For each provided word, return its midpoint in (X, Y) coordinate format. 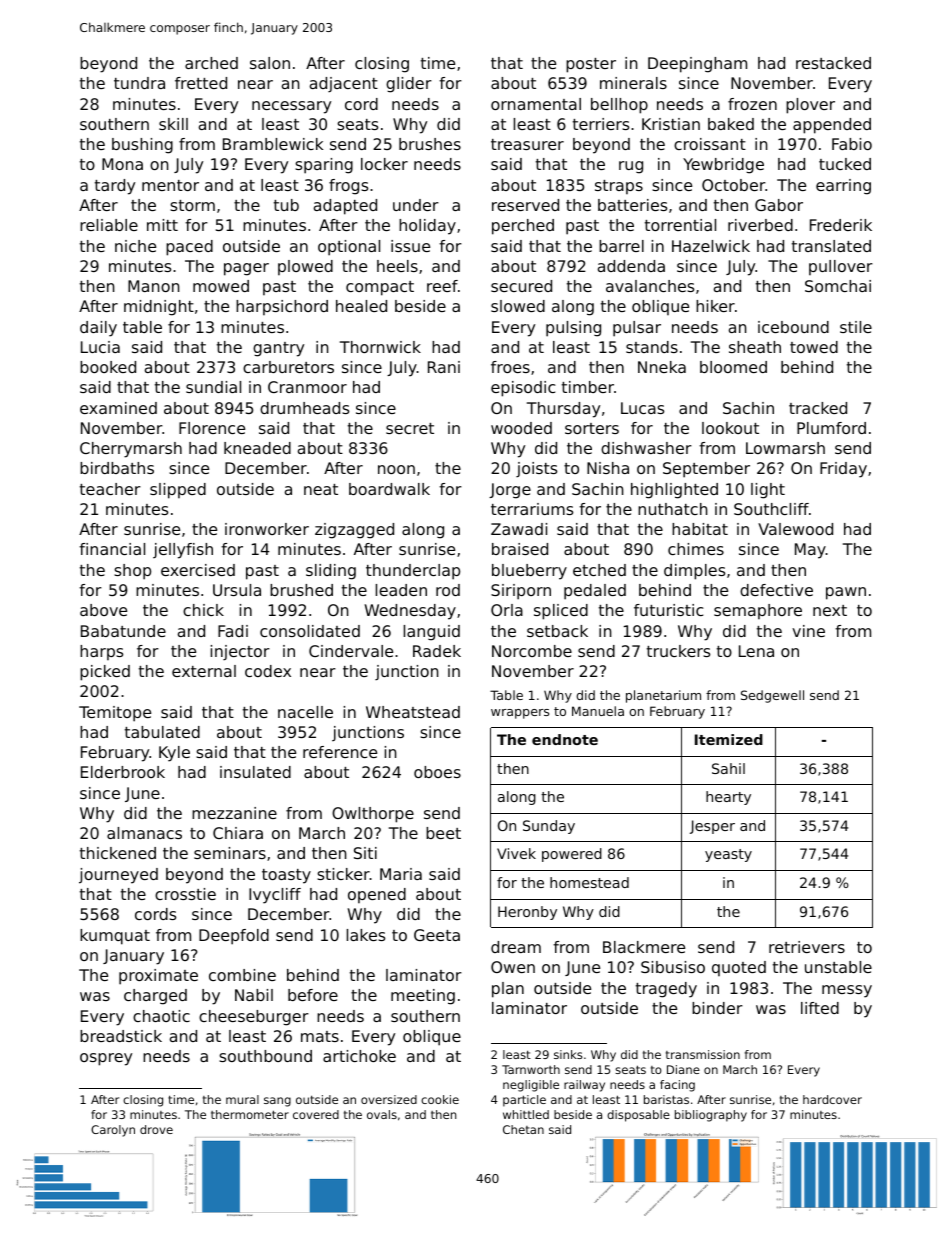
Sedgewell (772, 696)
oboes (437, 772)
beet (443, 833)
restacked (833, 63)
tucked (845, 164)
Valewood (795, 529)
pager (246, 269)
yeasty (728, 855)
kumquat (115, 937)
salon (270, 63)
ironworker (267, 529)
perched (523, 227)
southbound (265, 1056)
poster (591, 65)
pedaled (595, 592)
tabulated (162, 732)
